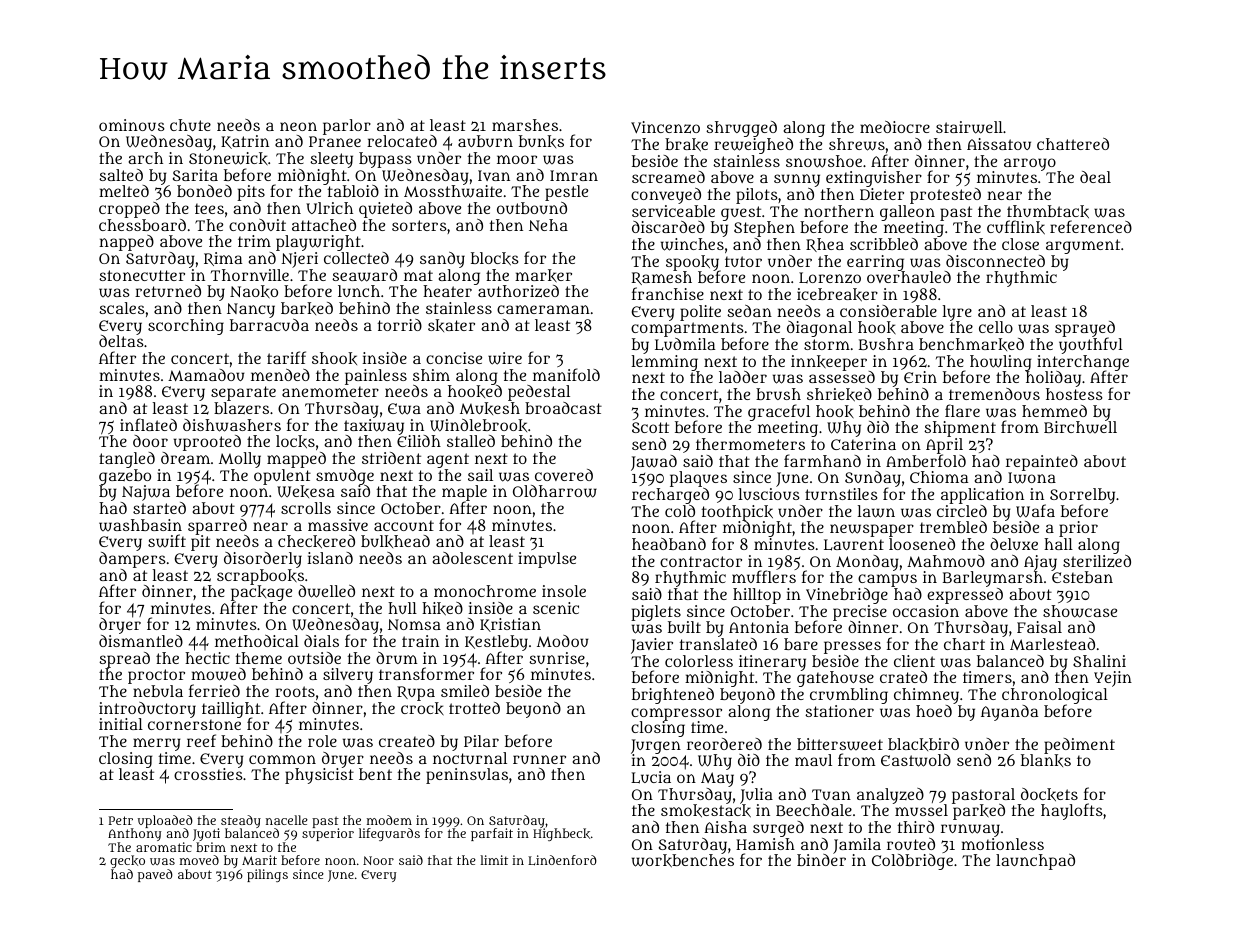  Describe the element at coordinates (1082, 496) in the screenshot. I see `Sorrelby` at that location.
